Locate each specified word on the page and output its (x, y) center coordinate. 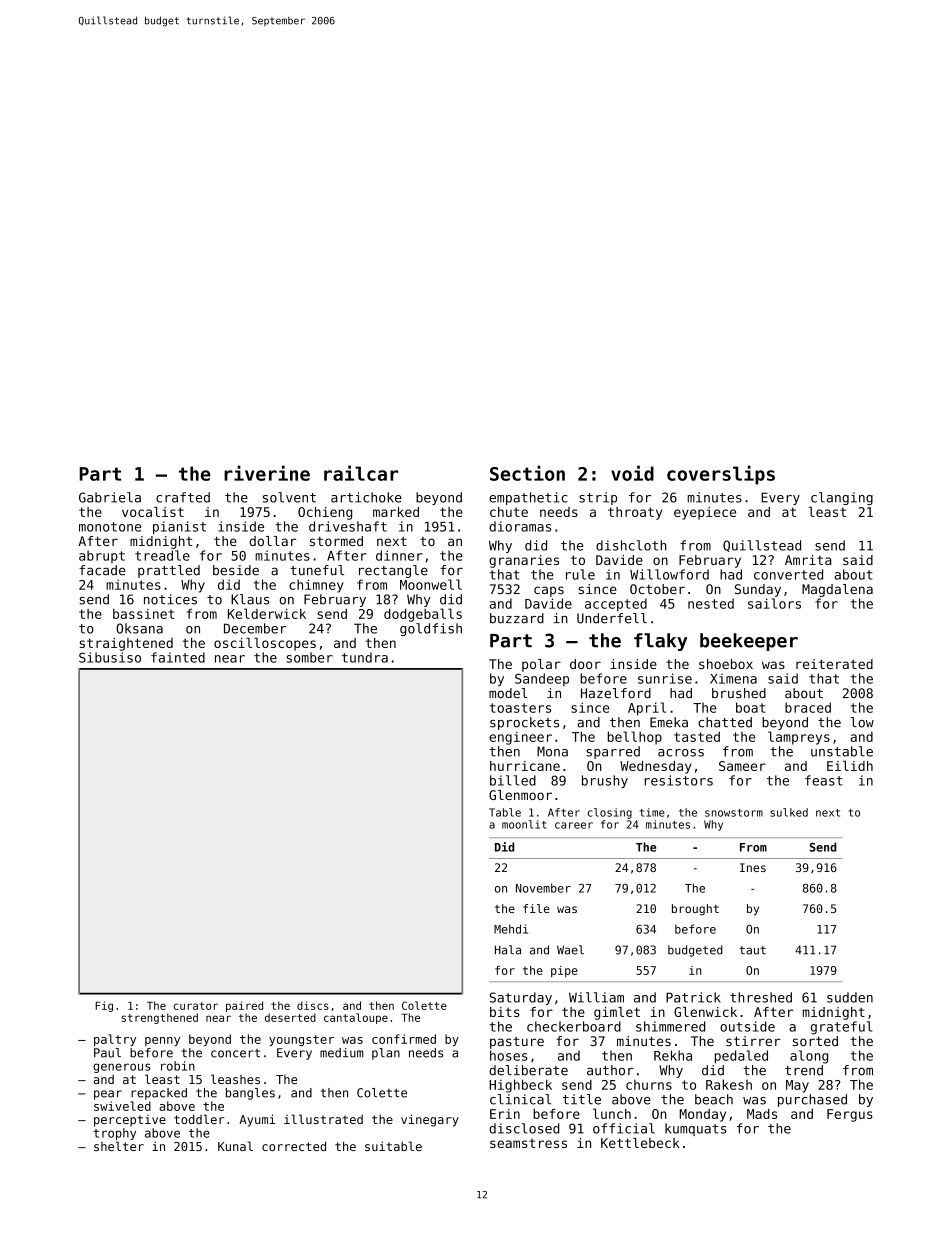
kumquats (696, 1129)
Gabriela (110, 497)
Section (527, 473)
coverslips (721, 475)
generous (122, 1068)
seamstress (528, 1143)
